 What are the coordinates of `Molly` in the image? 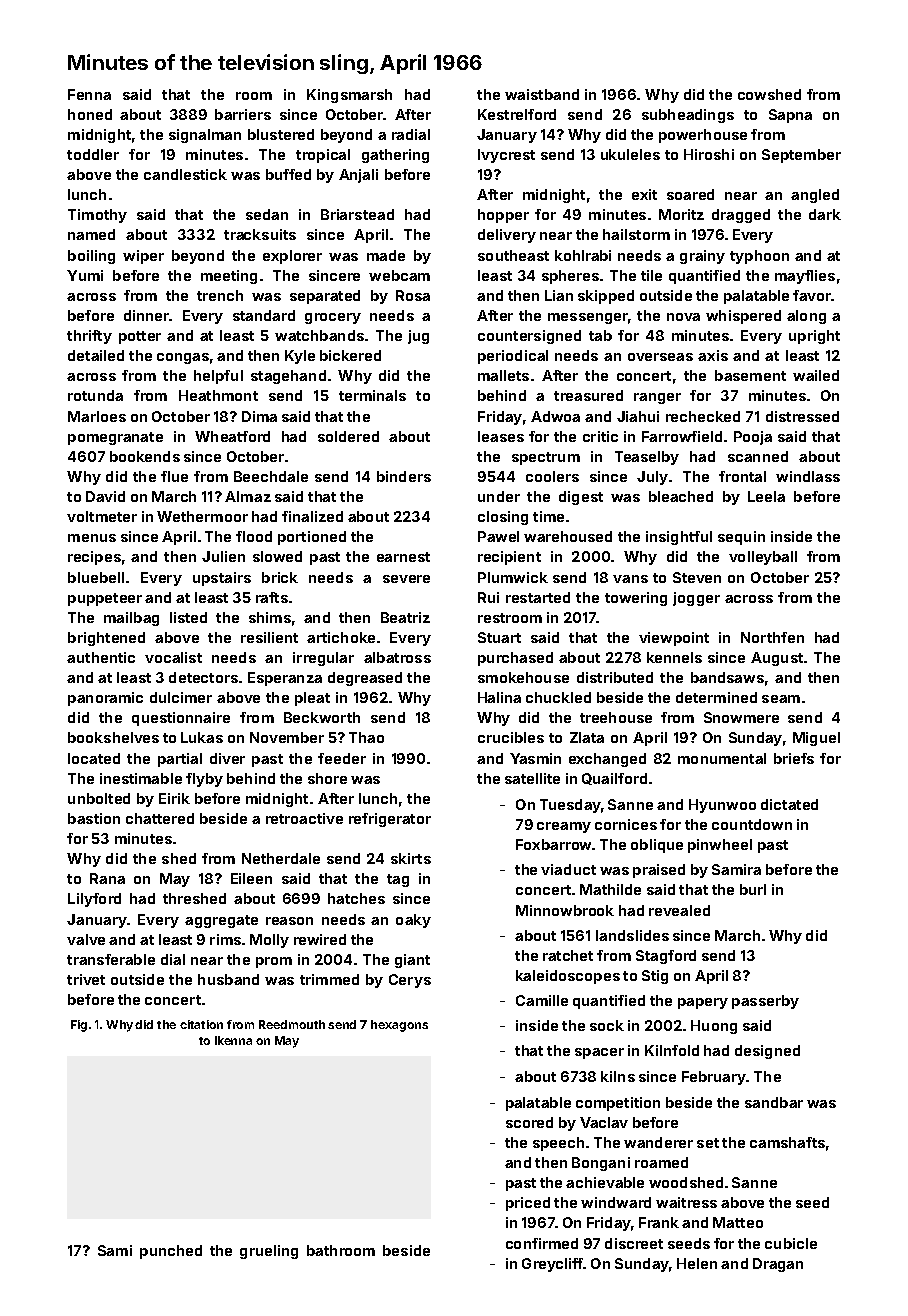 It's located at (269, 941).
